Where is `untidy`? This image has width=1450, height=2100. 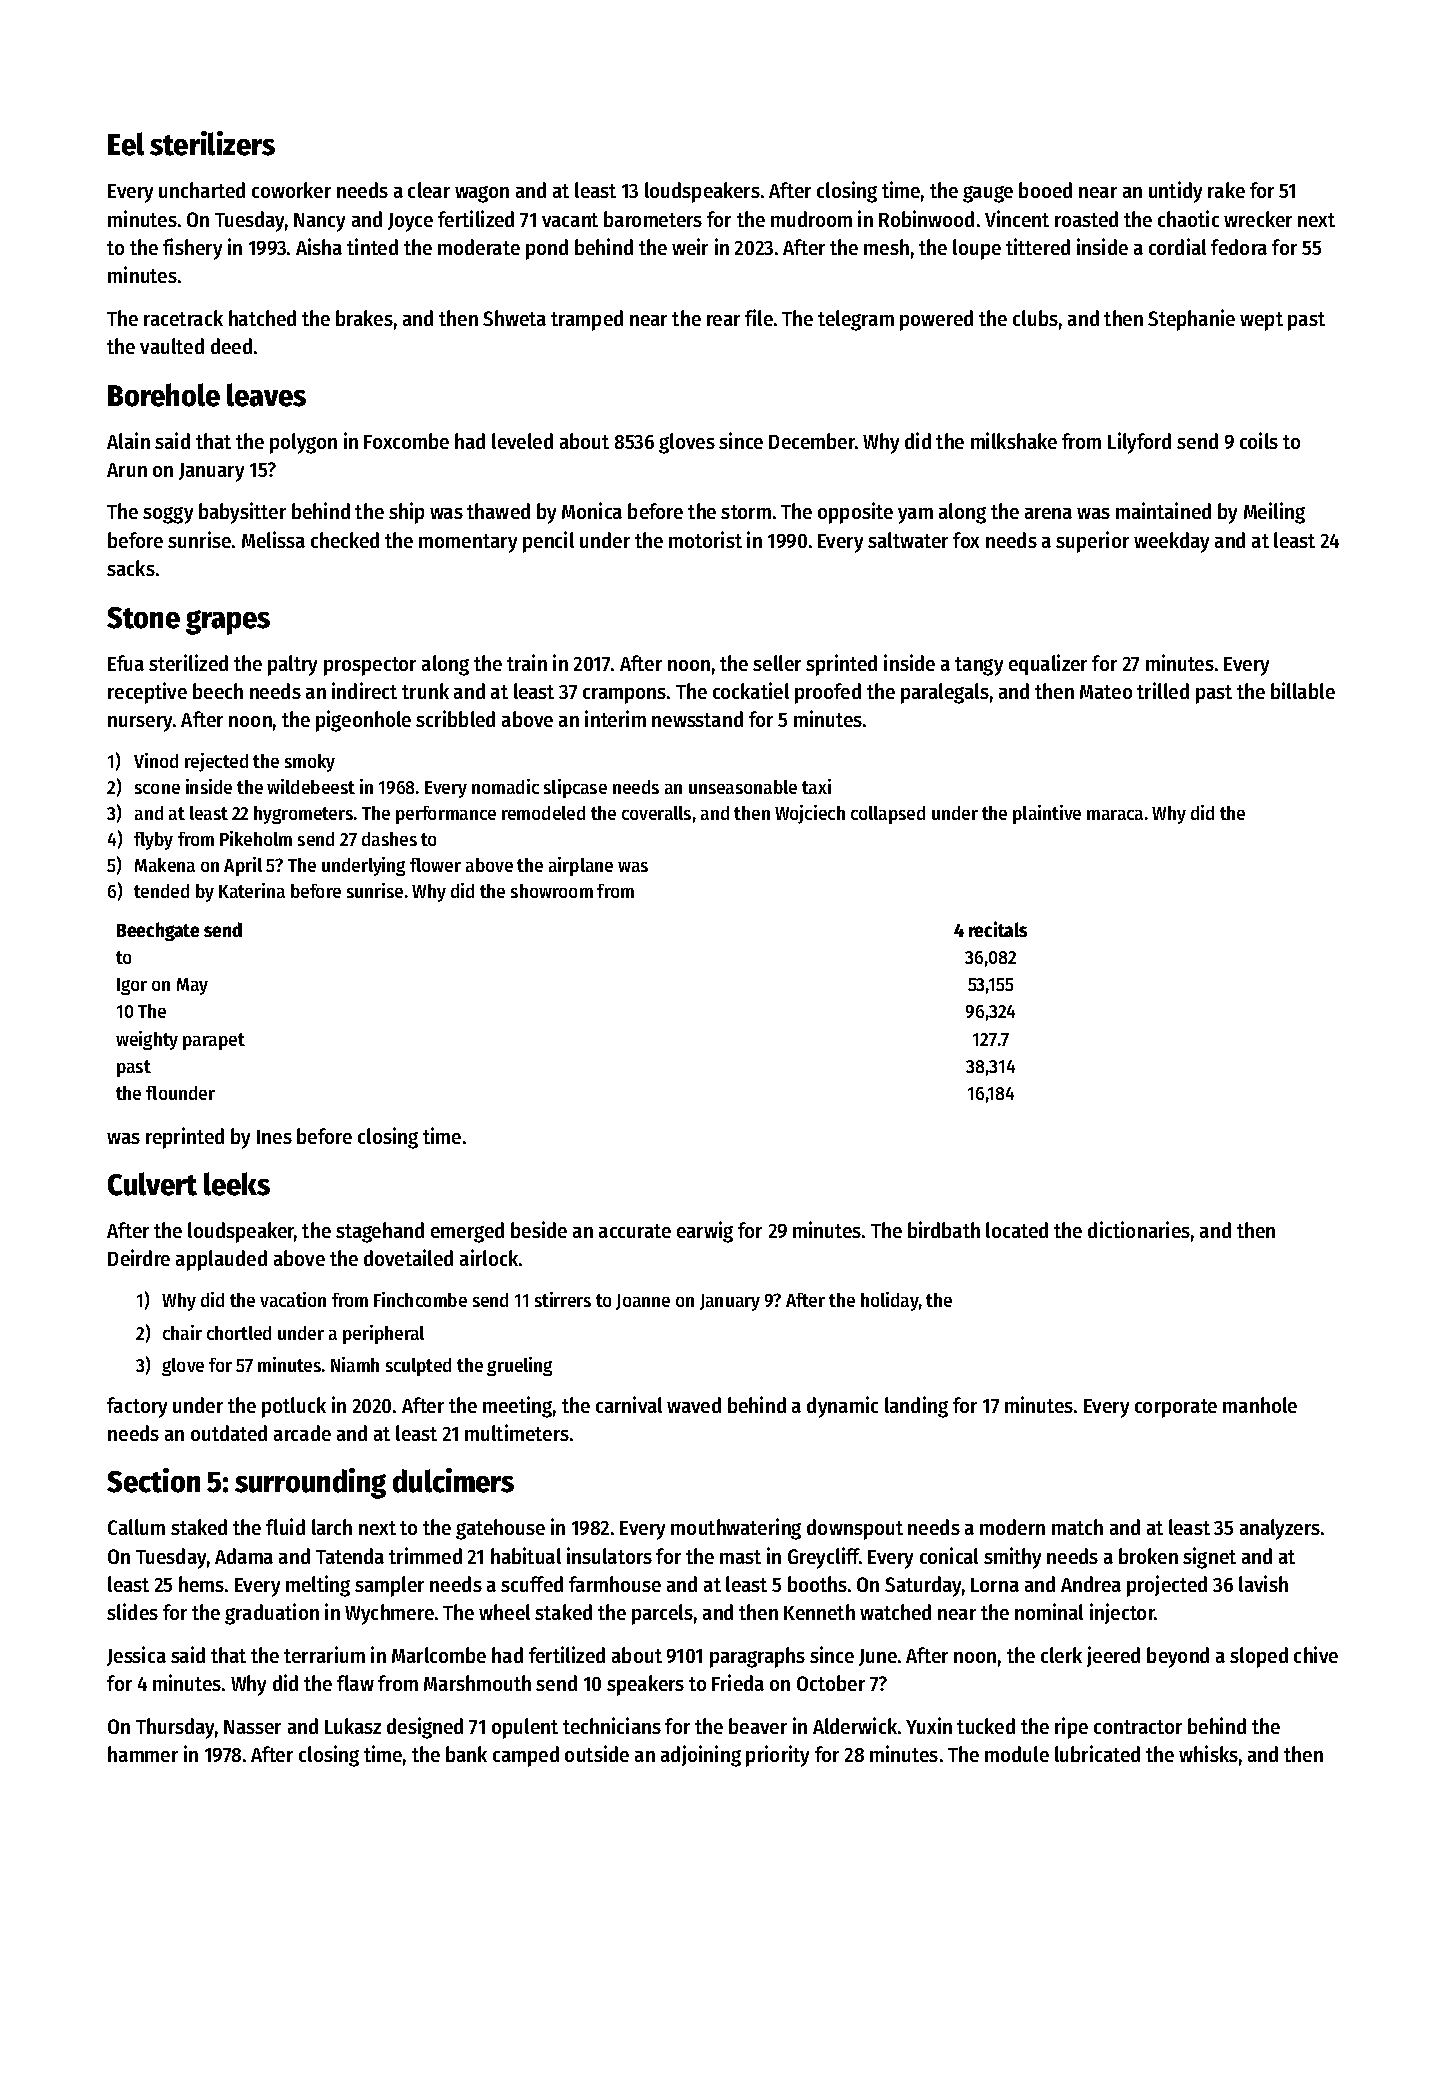 untidy is located at coordinates (1175, 192).
